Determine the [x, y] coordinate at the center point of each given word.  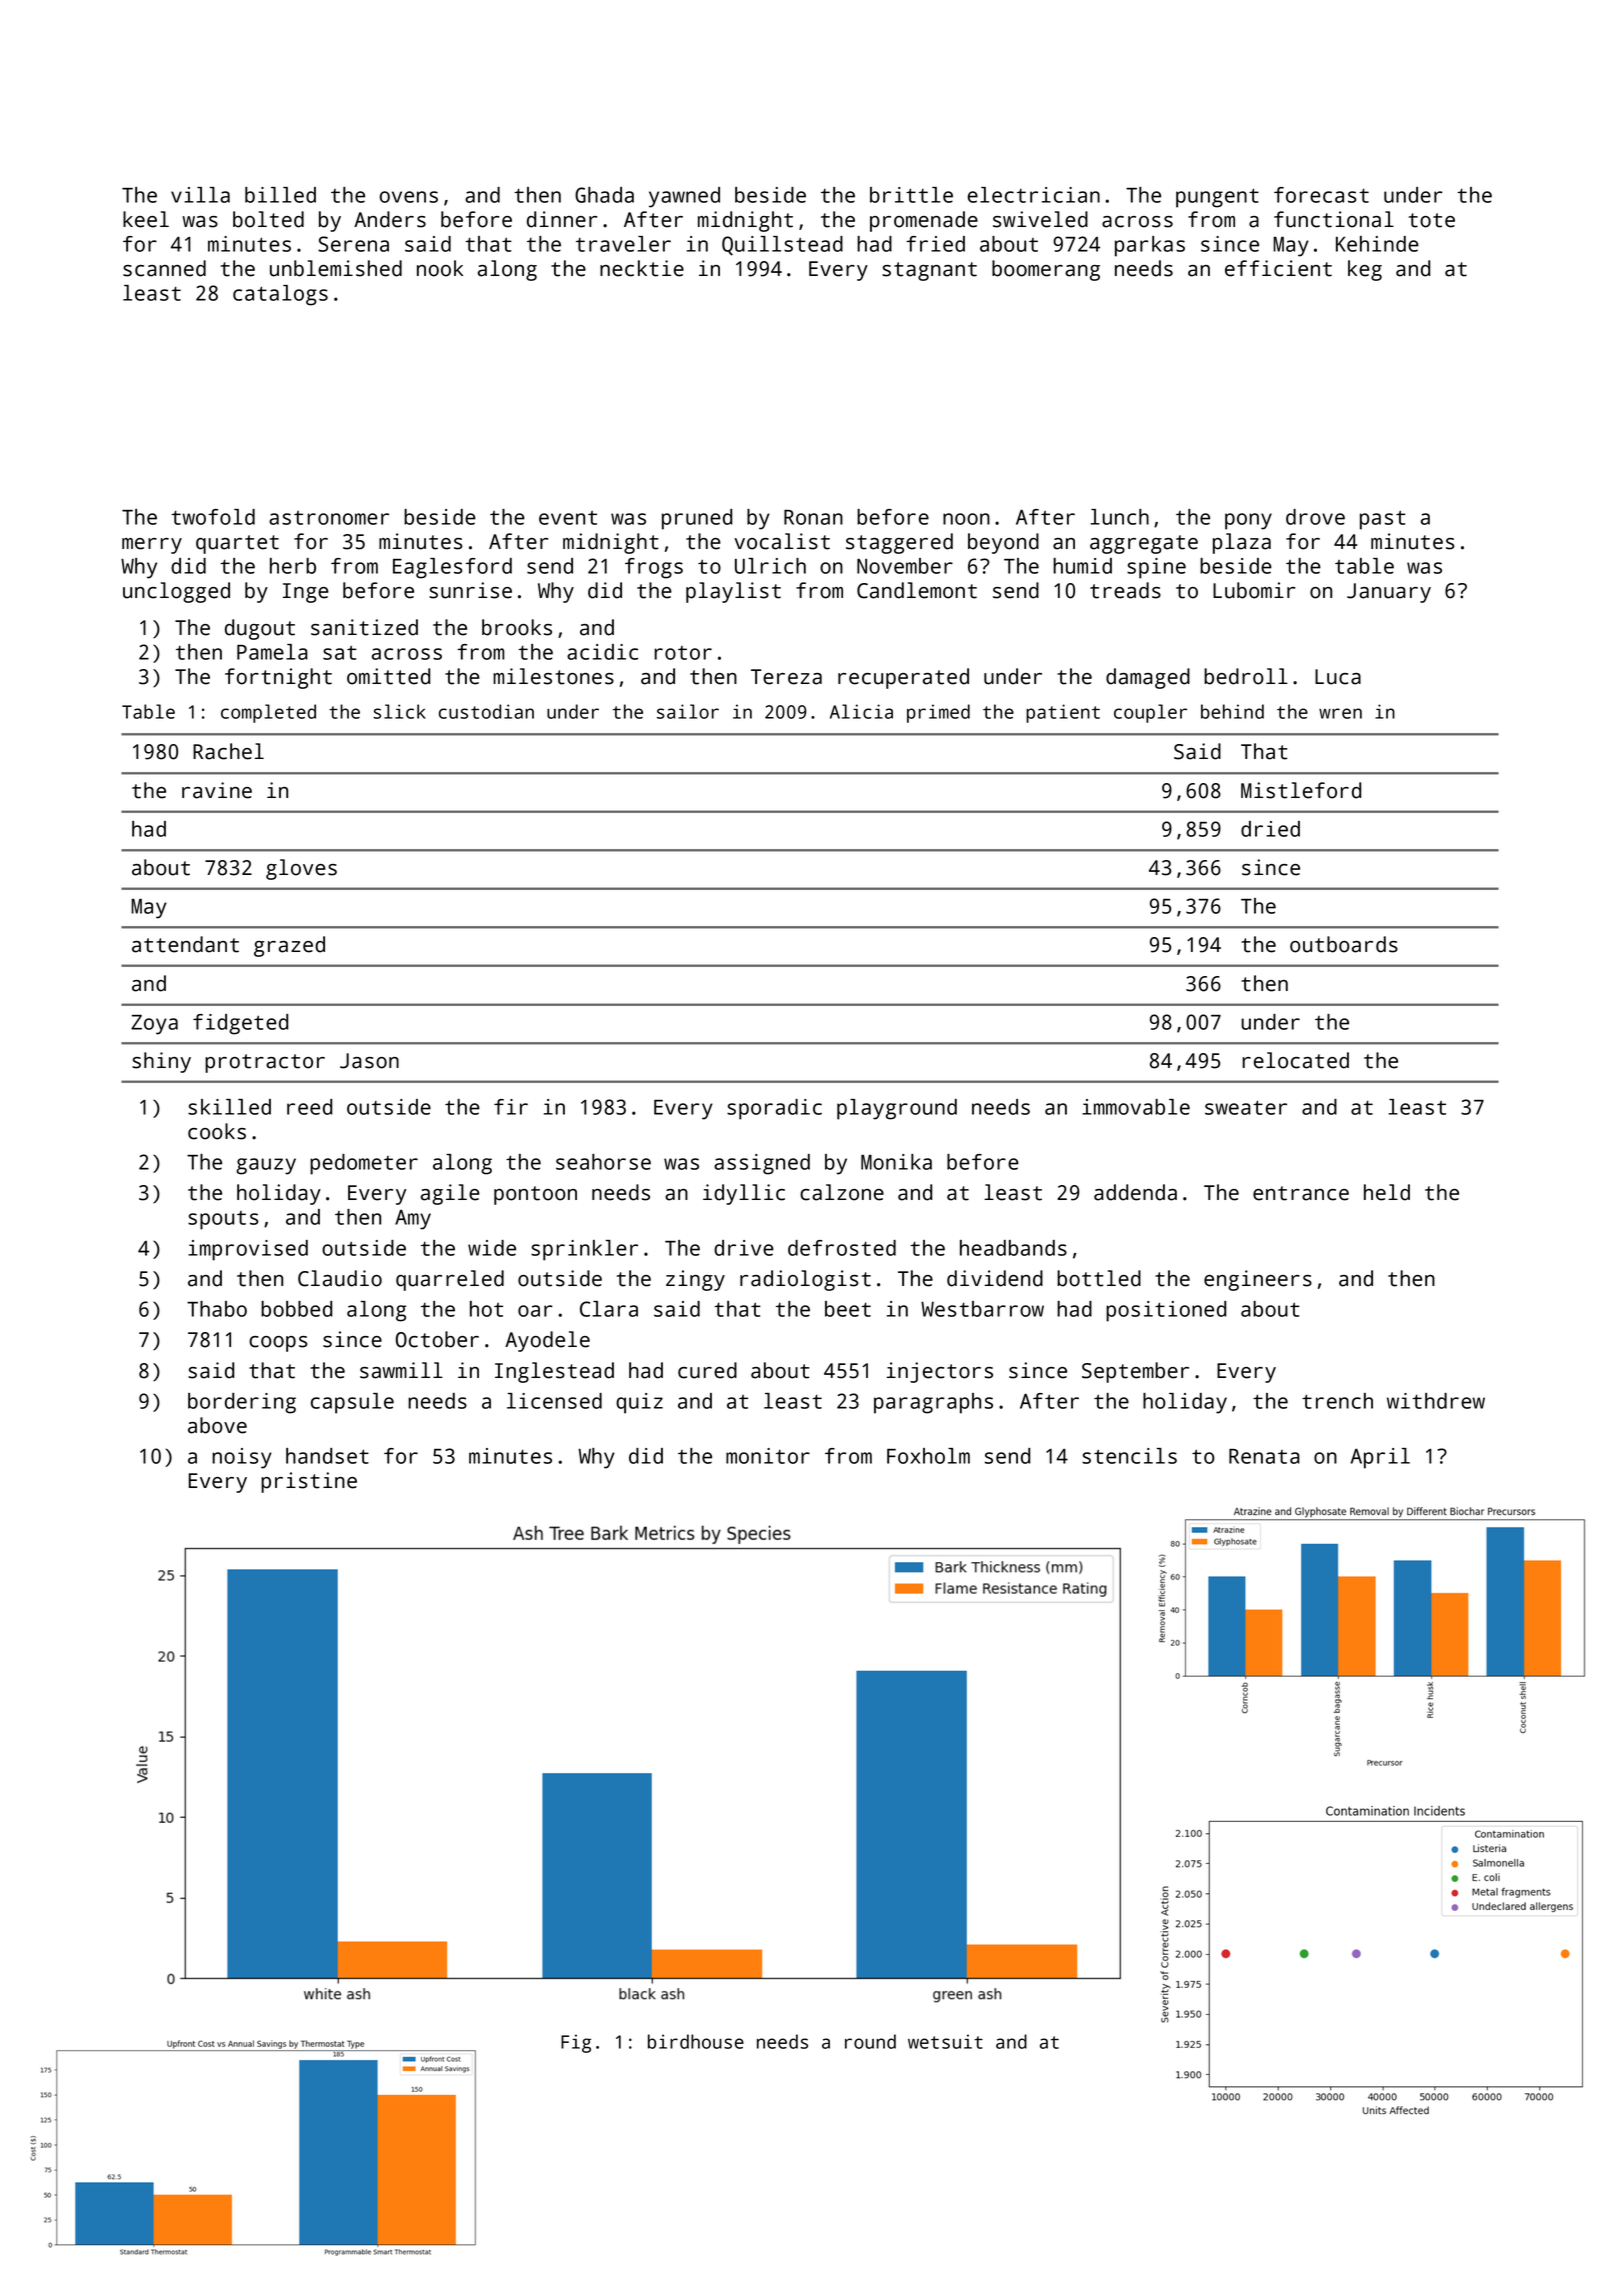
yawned [684, 197]
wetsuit [945, 2041]
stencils [1129, 1456]
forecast [1321, 195]
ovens [409, 197]
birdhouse [696, 2041]
